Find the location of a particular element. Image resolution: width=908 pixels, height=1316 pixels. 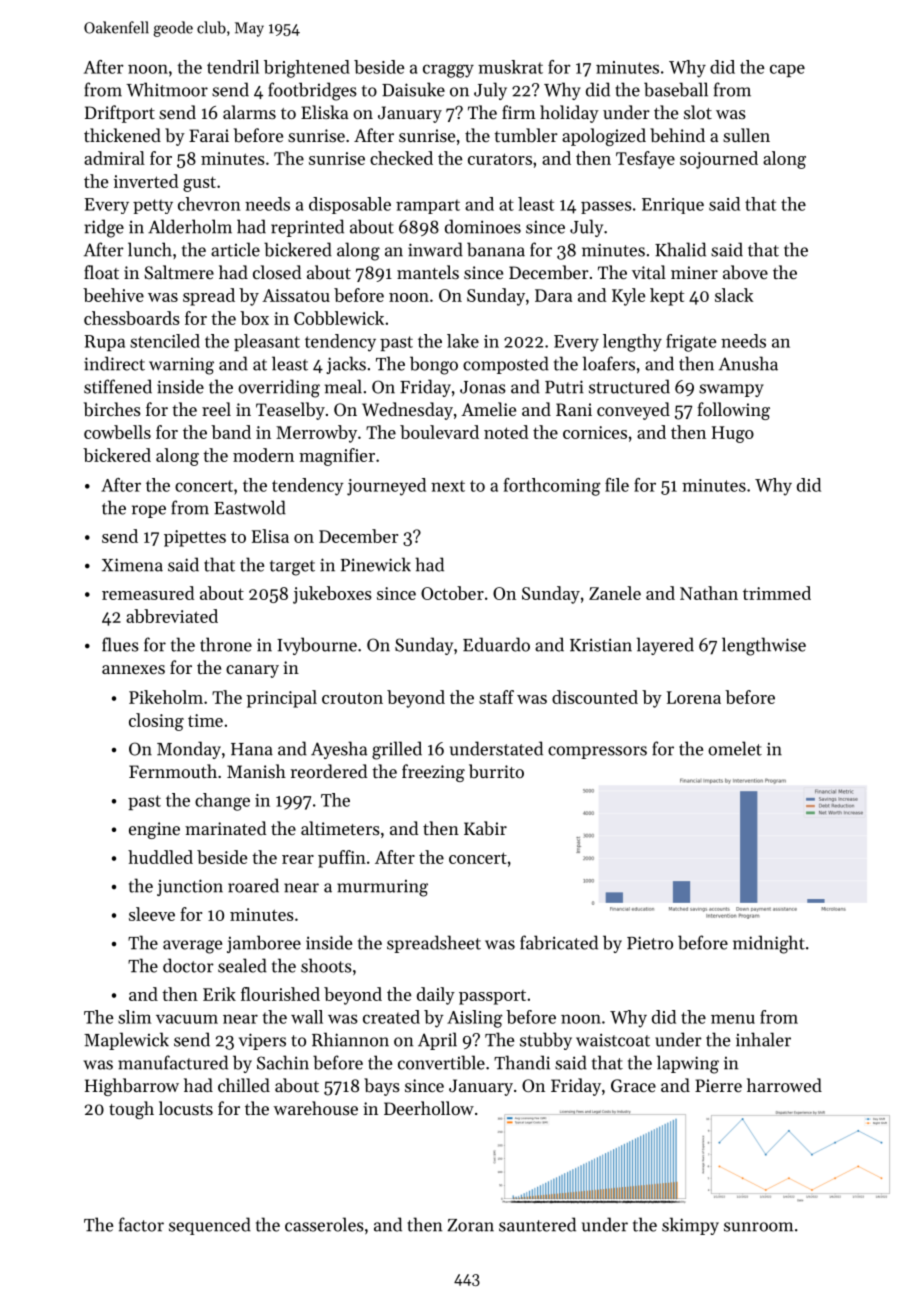

structured is located at coordinates (629, 386).
